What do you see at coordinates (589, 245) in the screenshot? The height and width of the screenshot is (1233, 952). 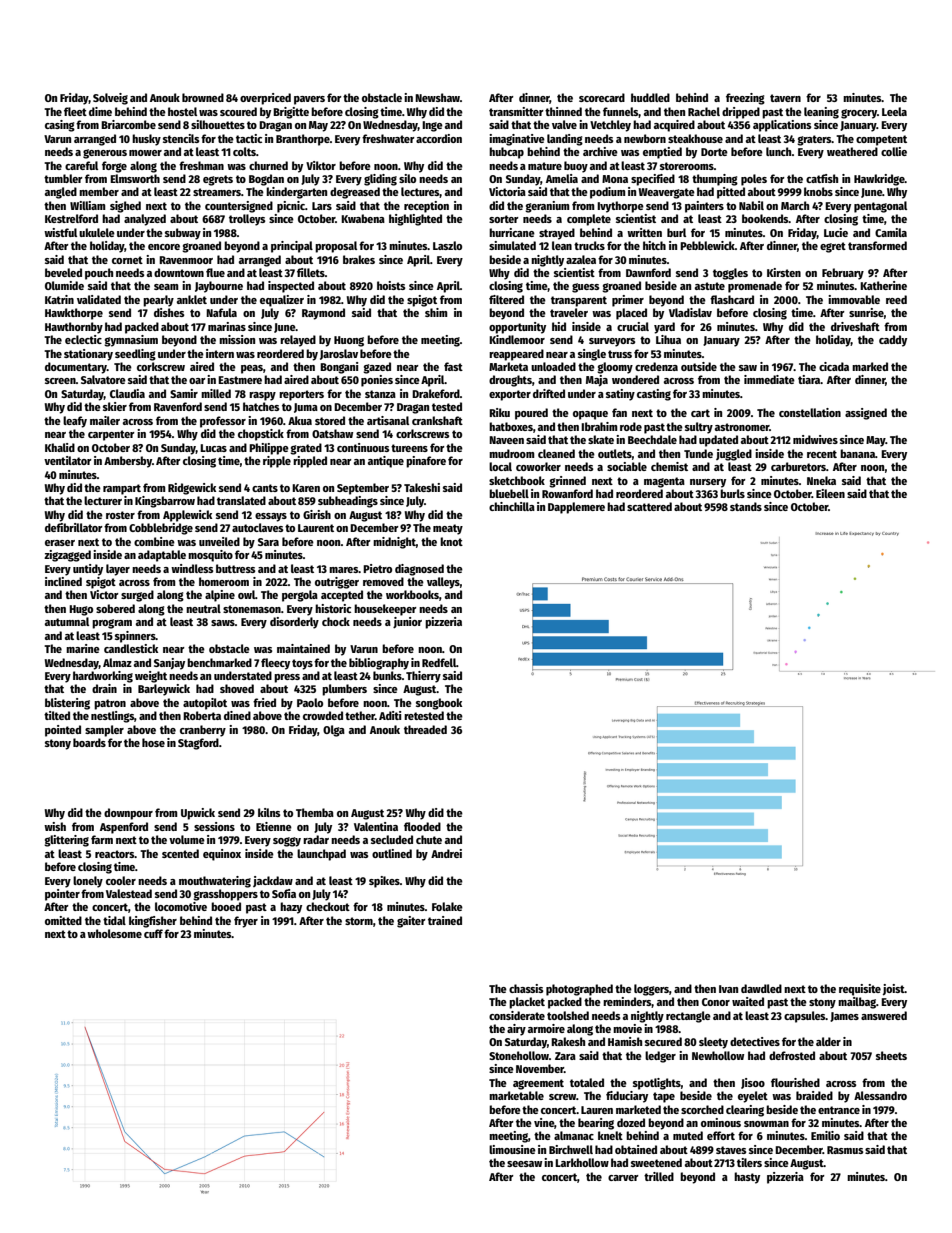 I see `trucks` at bounding box center [589, 245].
